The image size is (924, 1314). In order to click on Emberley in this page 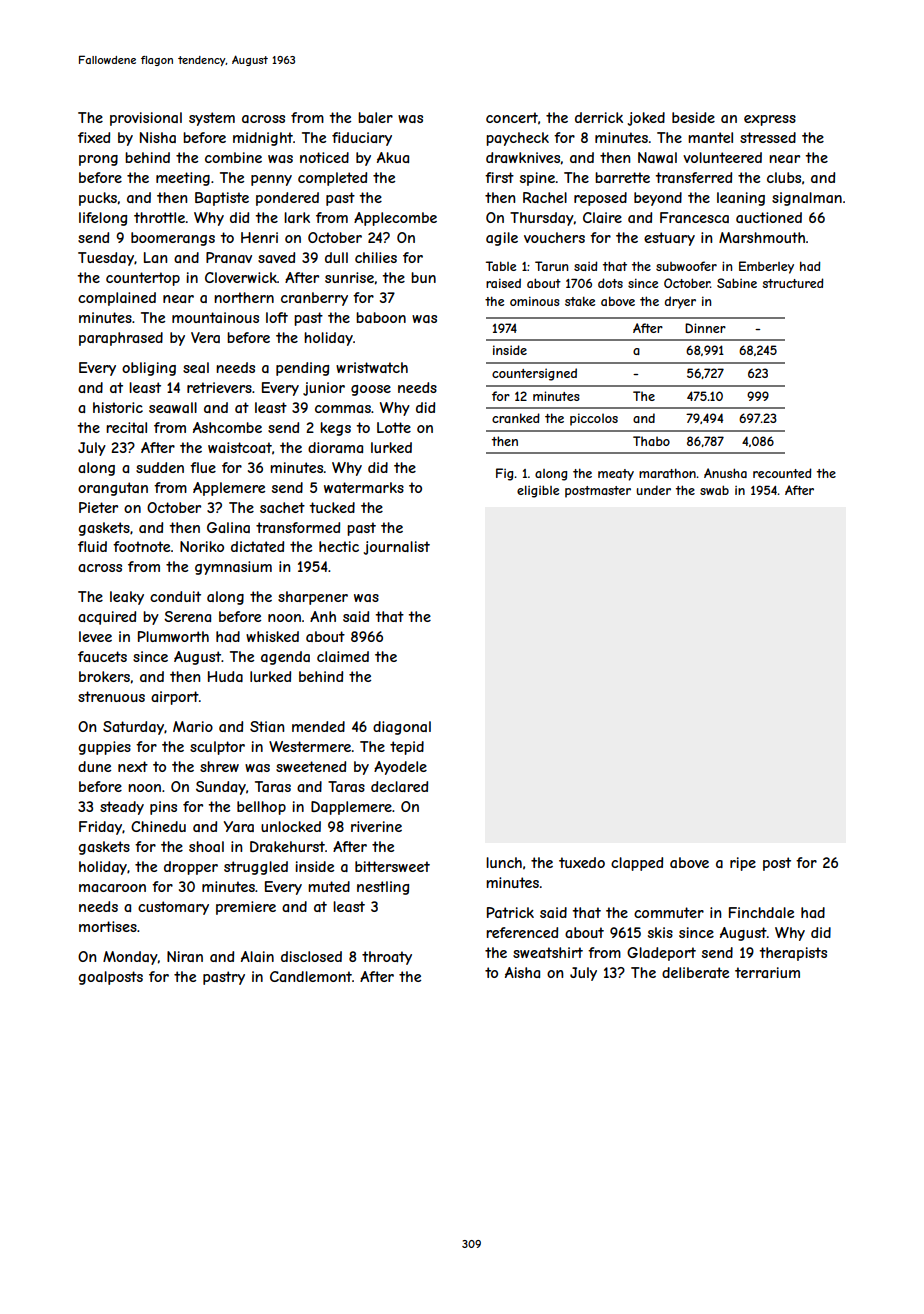, I will do `click(766, 267)`.
